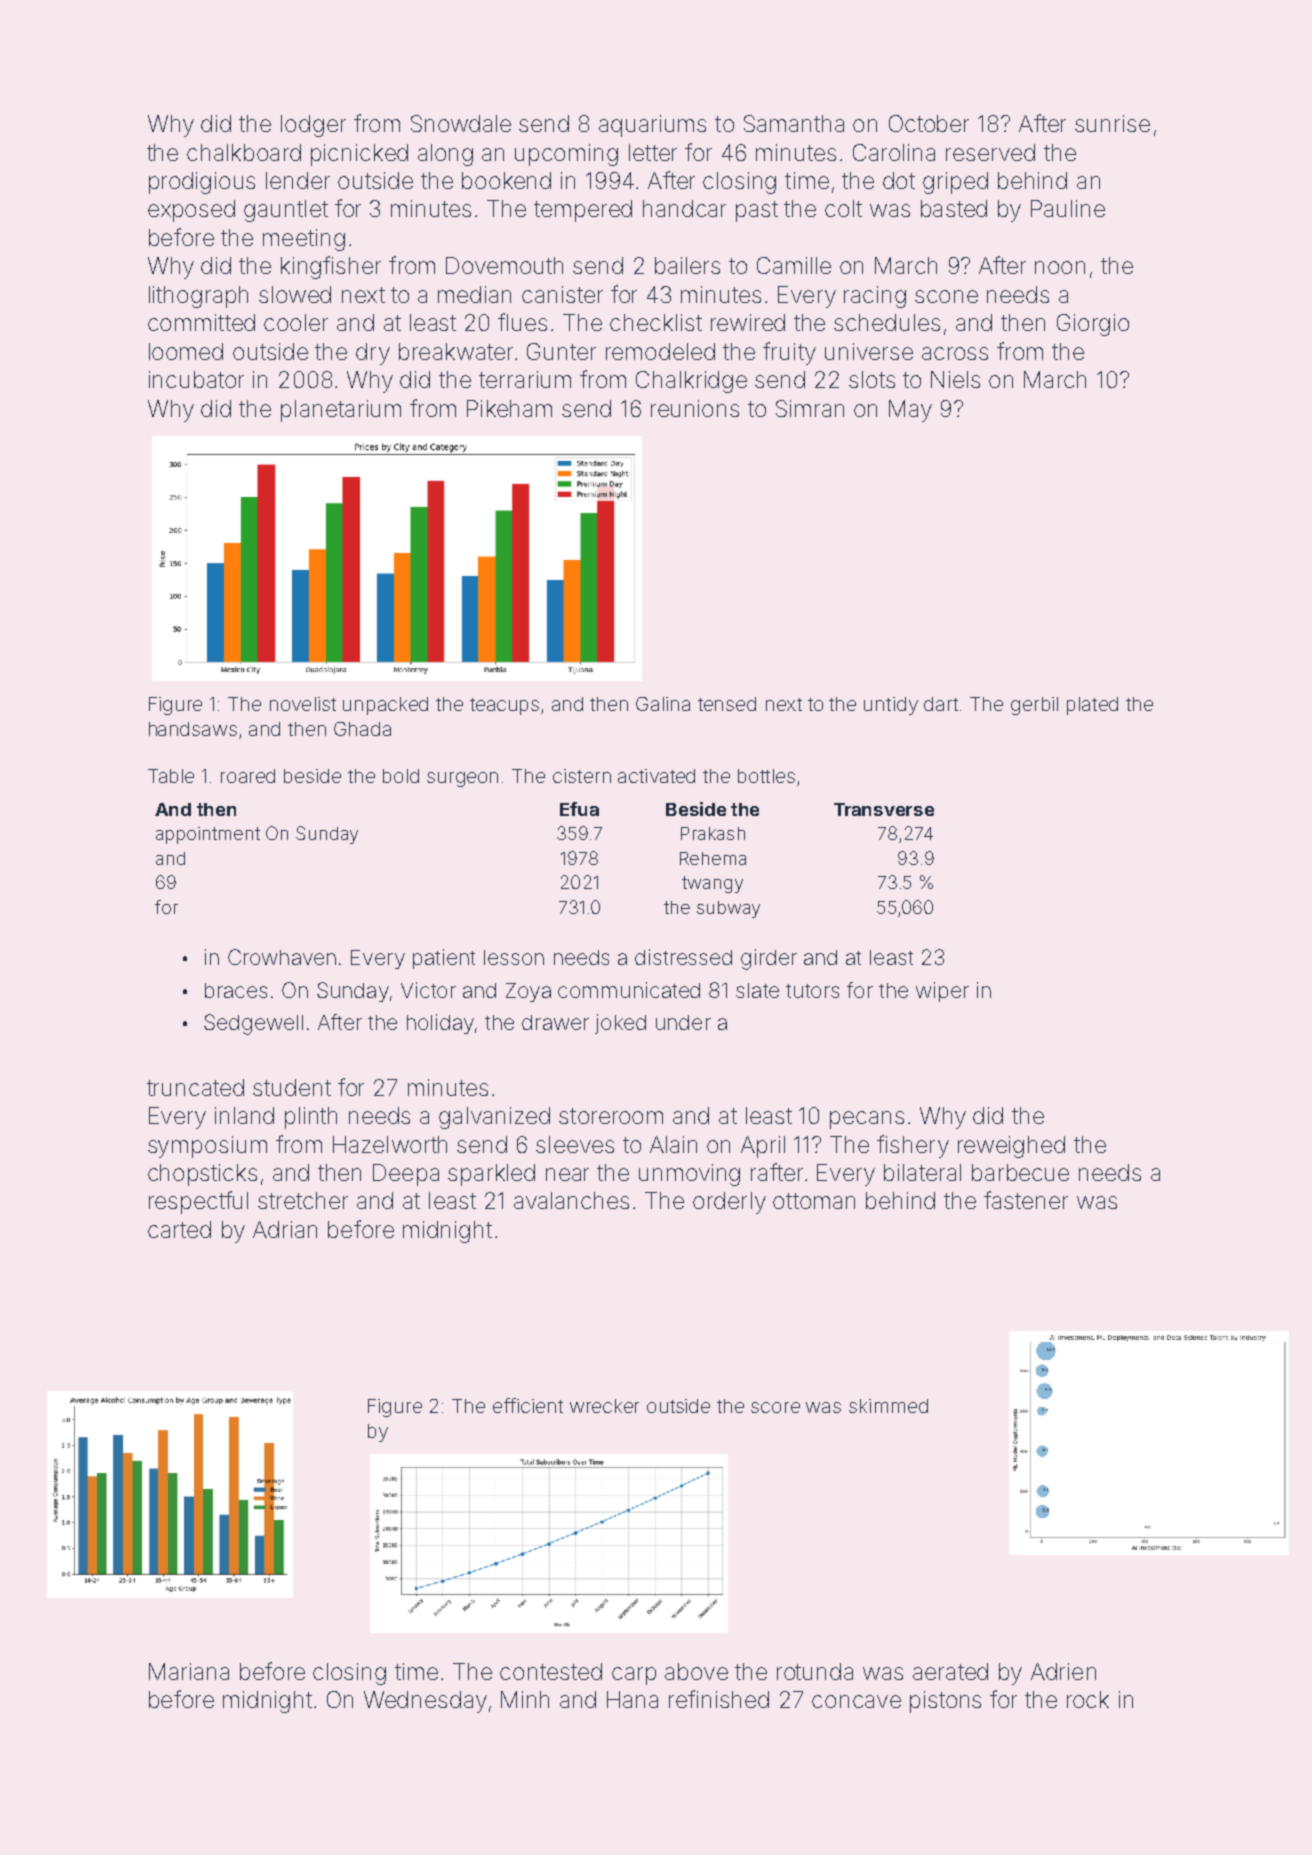 This screenshot has width=1312, height=1855. Describe the element at coordinates (1112, 123) in the screenshot. I see `sunrise` at that location.
